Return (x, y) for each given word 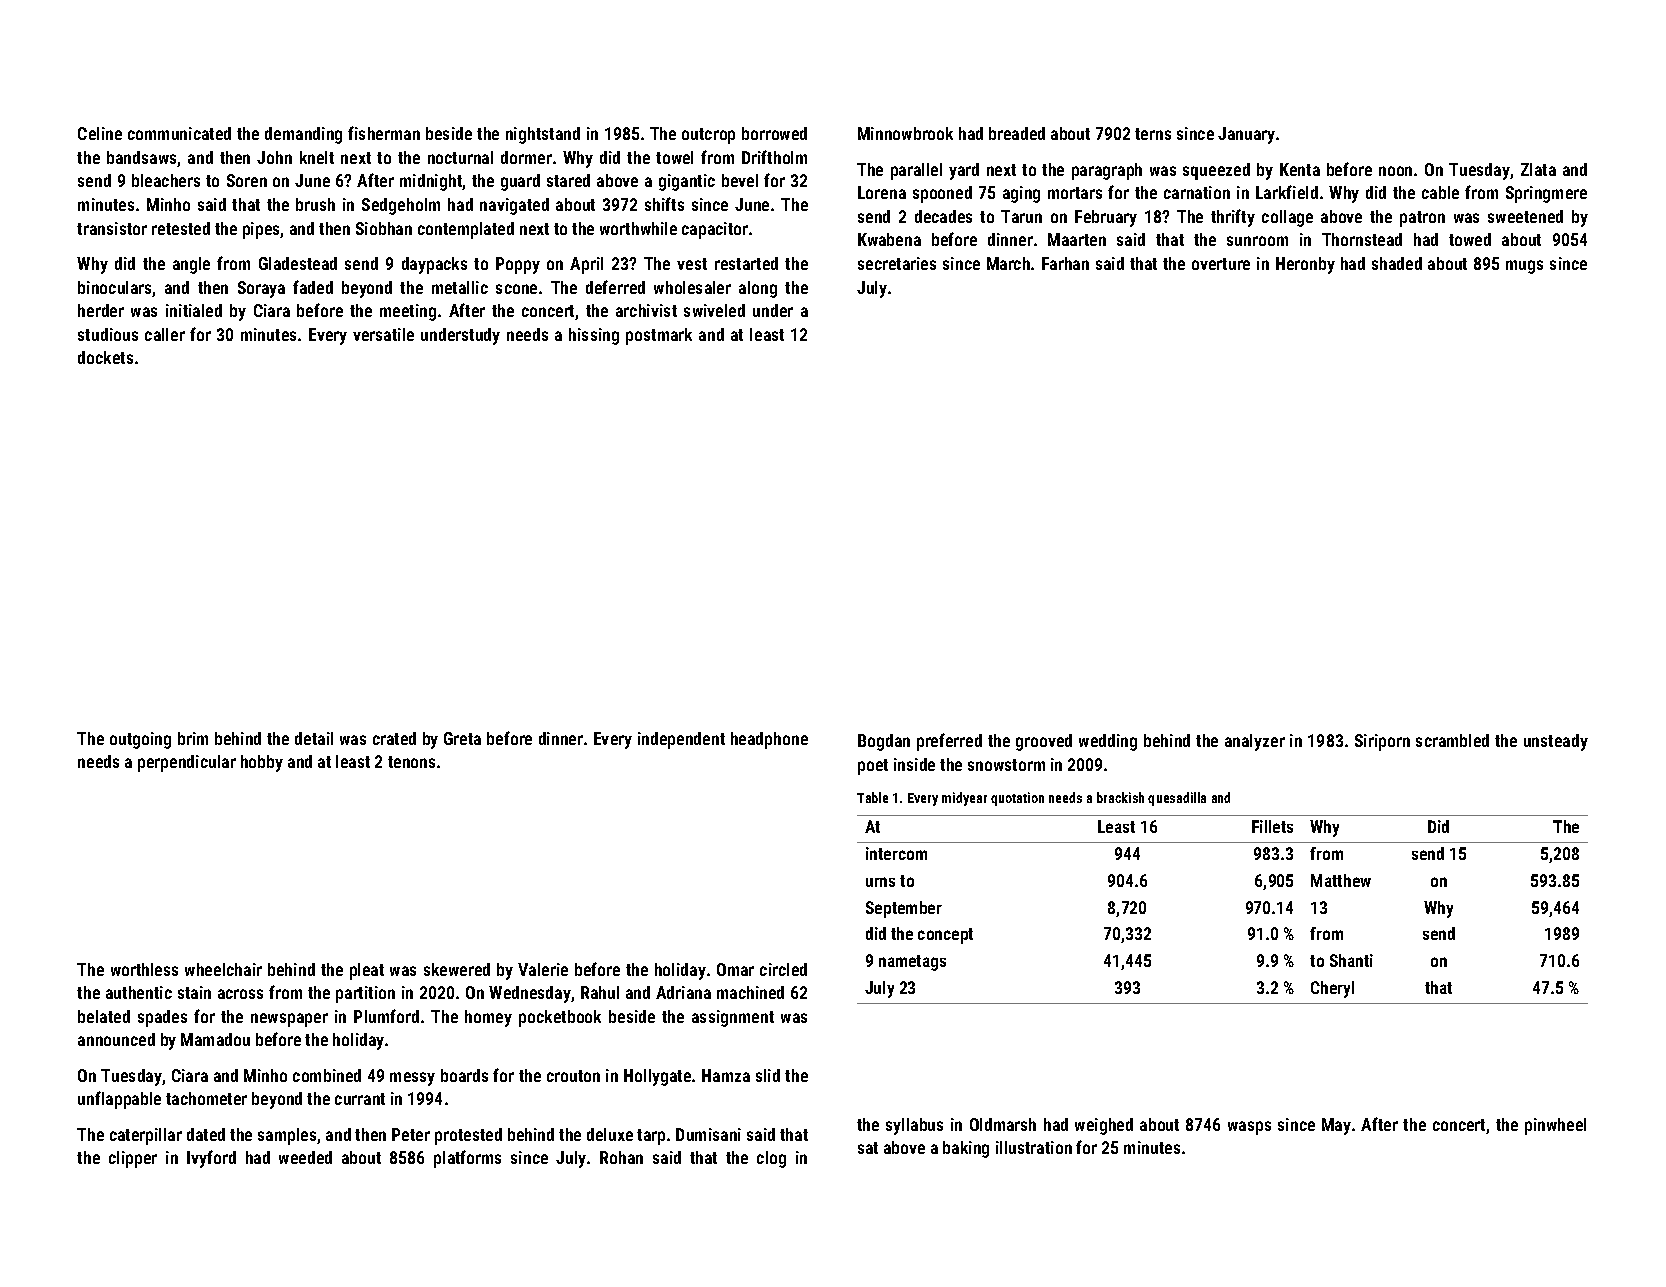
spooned (942, 194)
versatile (383, 334)
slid (768, 1075)
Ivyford (211, 1159)
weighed (1104, 1126)
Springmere (1546, 194)
